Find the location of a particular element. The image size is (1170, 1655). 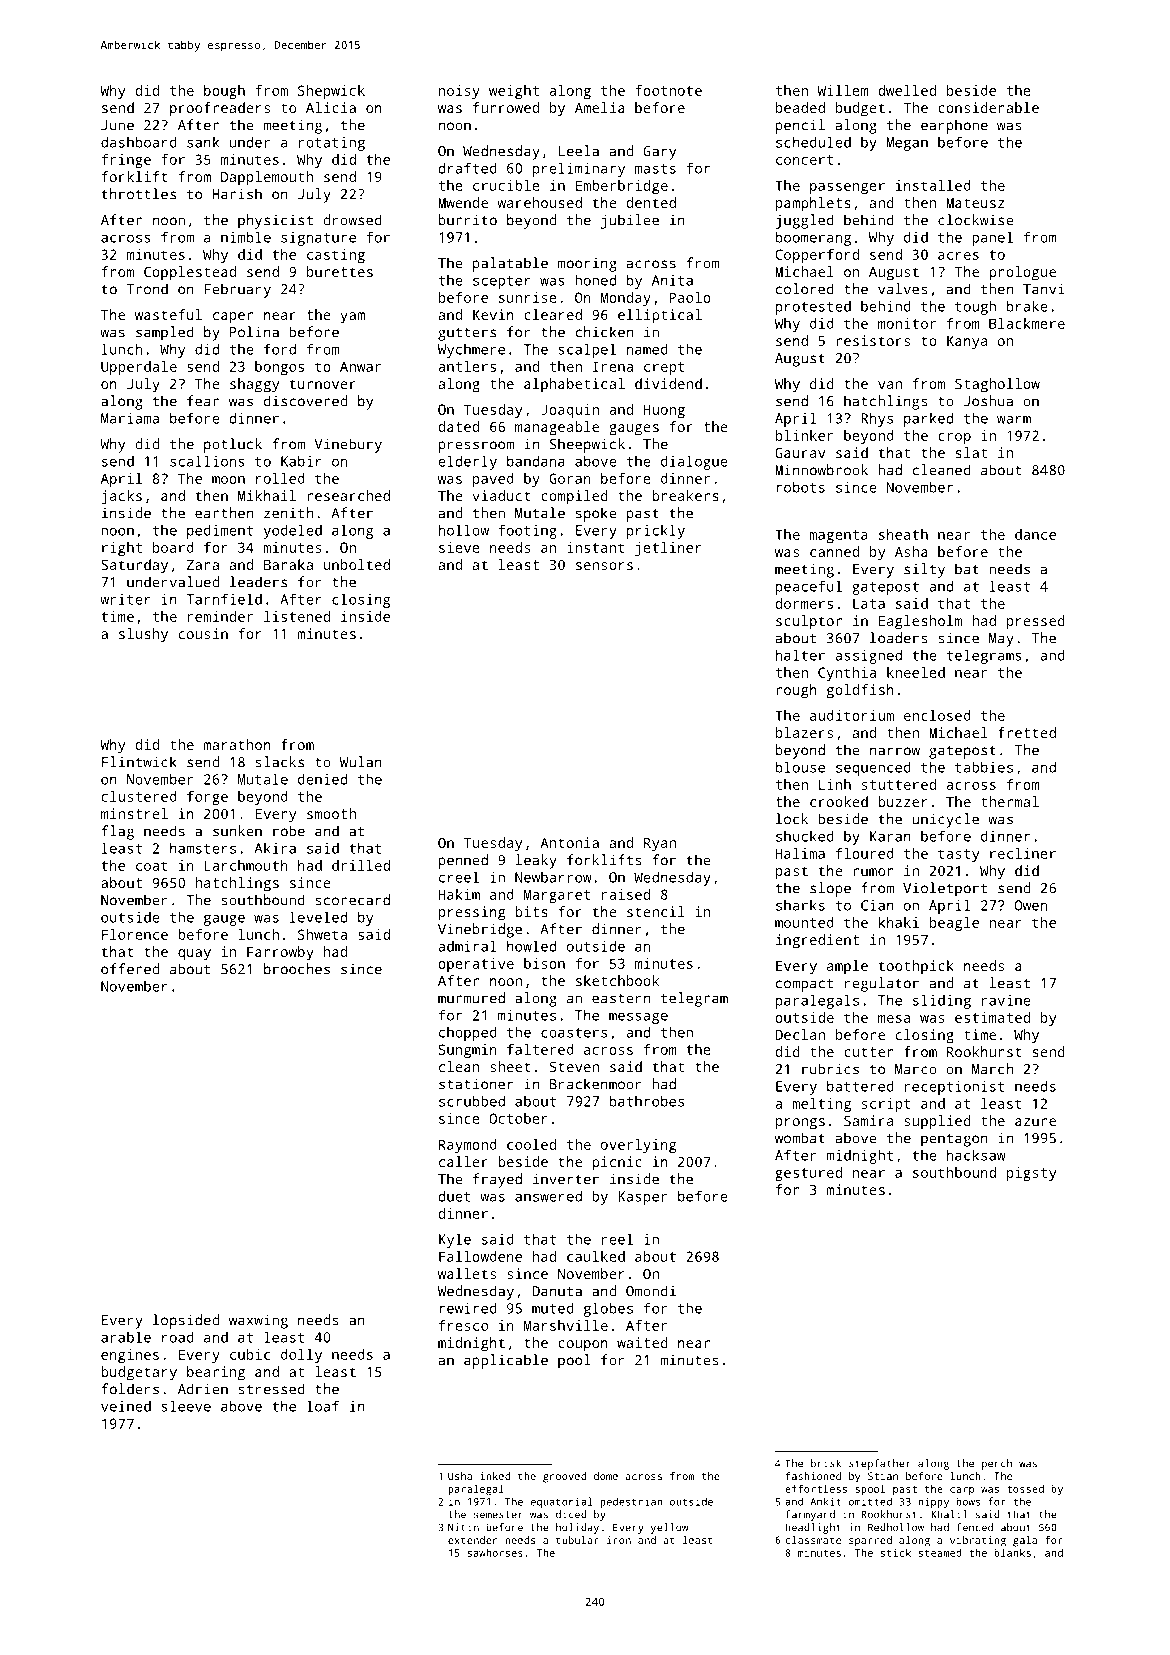

fretted is located at coordinates (1027, 732).
